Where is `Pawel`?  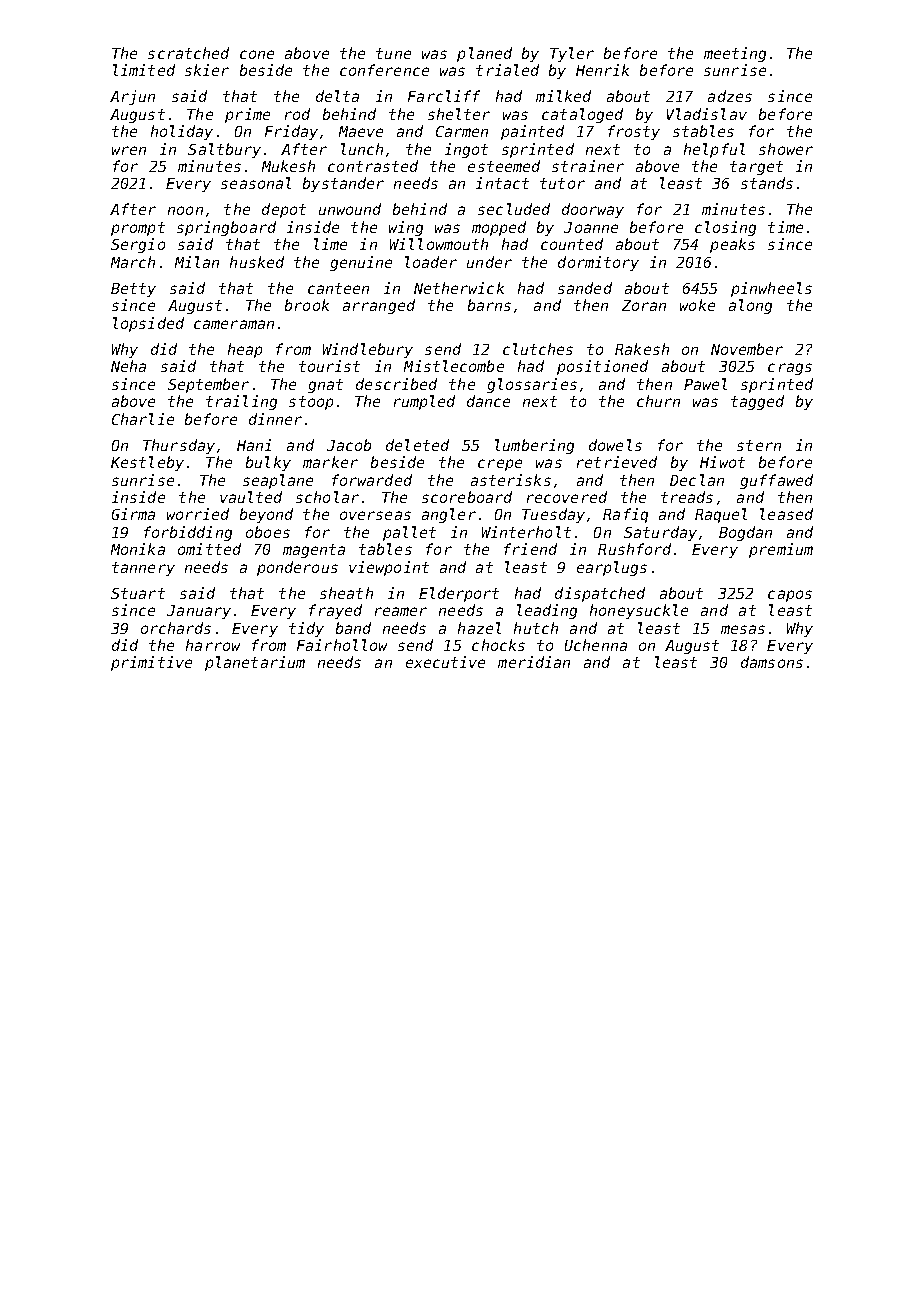
Pawel is located at coordinates (705, 384).
